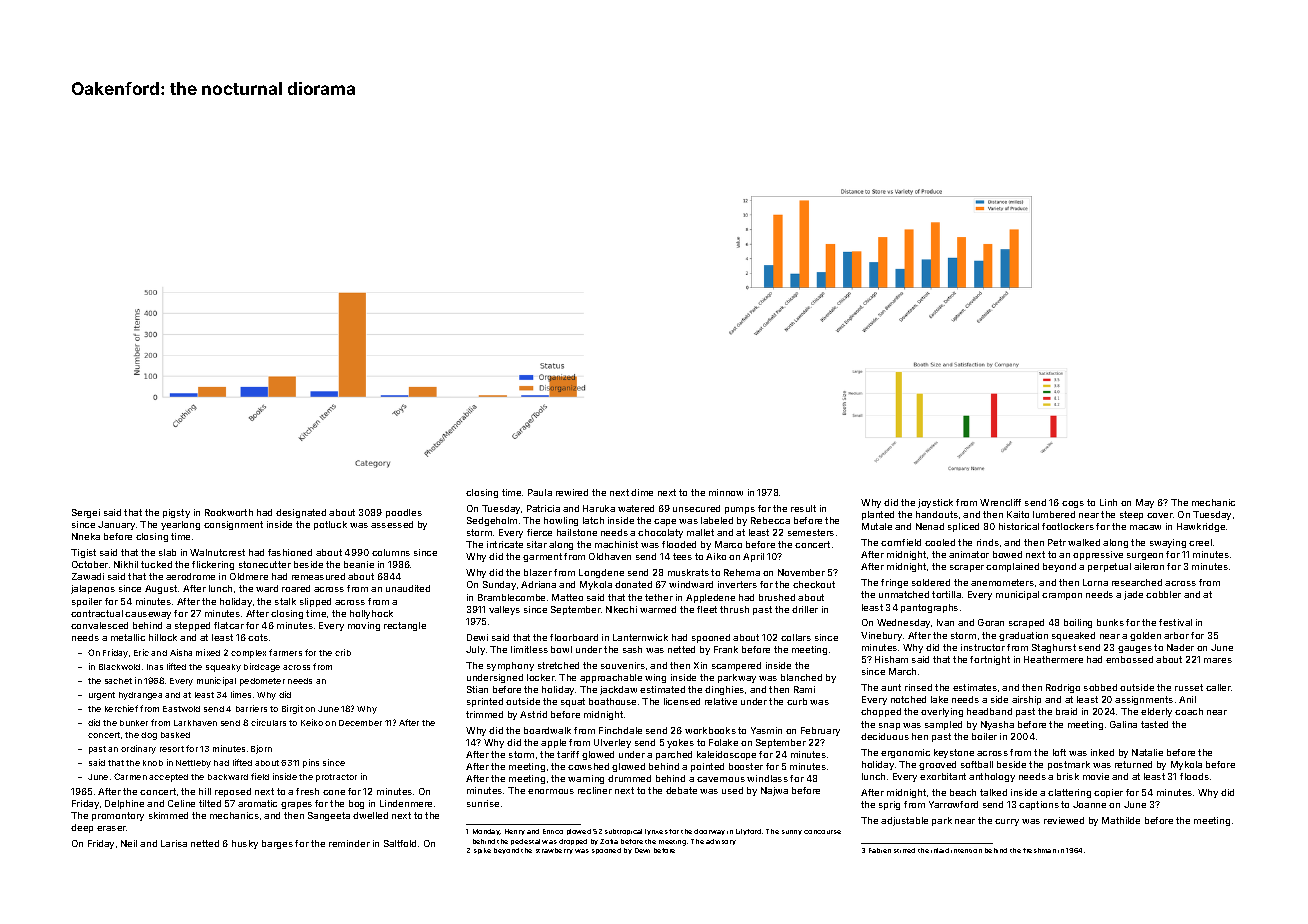 Image resolution: width=1308 pixels, height=924 pixels. What do you see at coordinates (801, 677) in the page?
I see `blanched` at bounding box center [801, 677].
